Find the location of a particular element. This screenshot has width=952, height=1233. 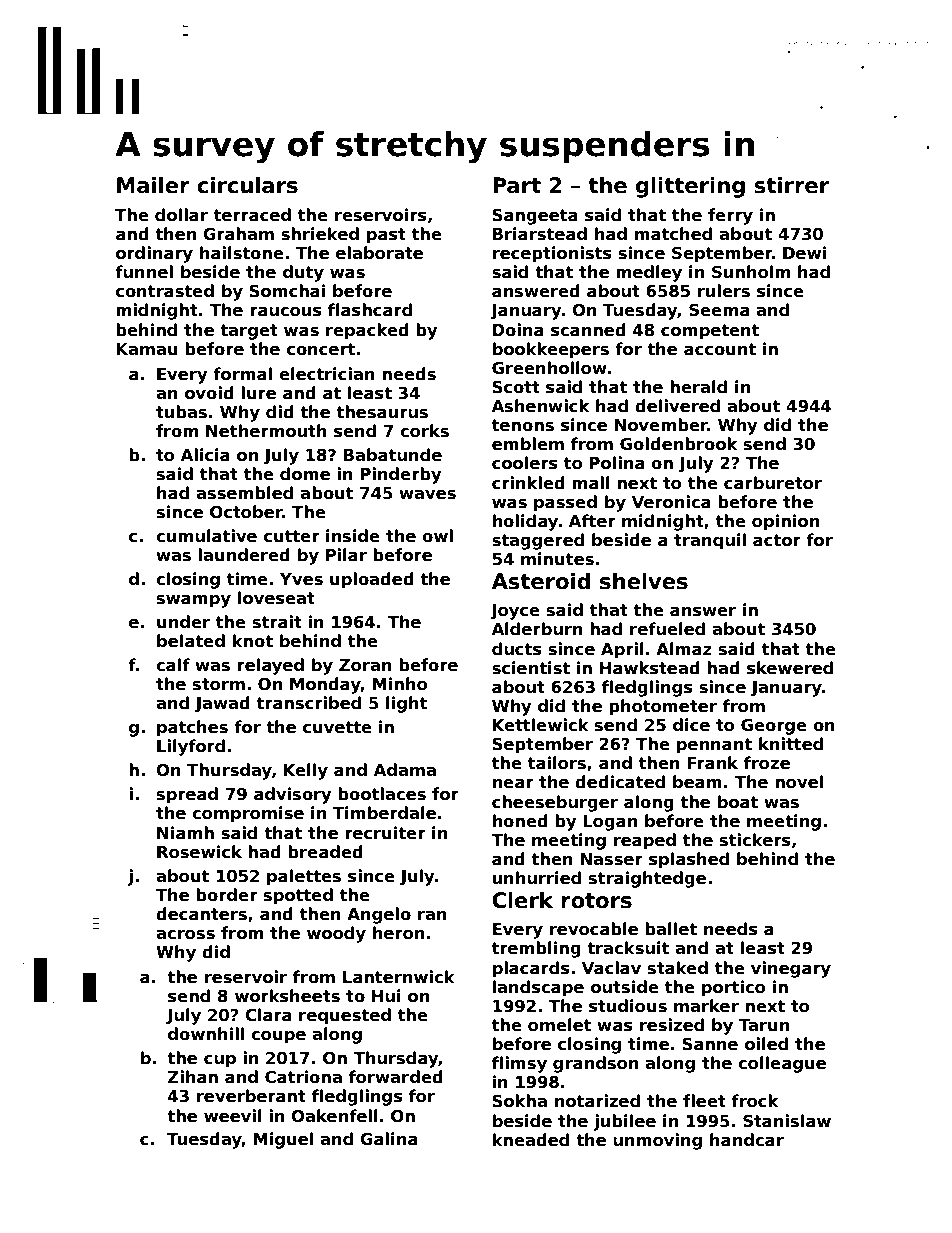

stirrer is located at coordinates (791, 185).
